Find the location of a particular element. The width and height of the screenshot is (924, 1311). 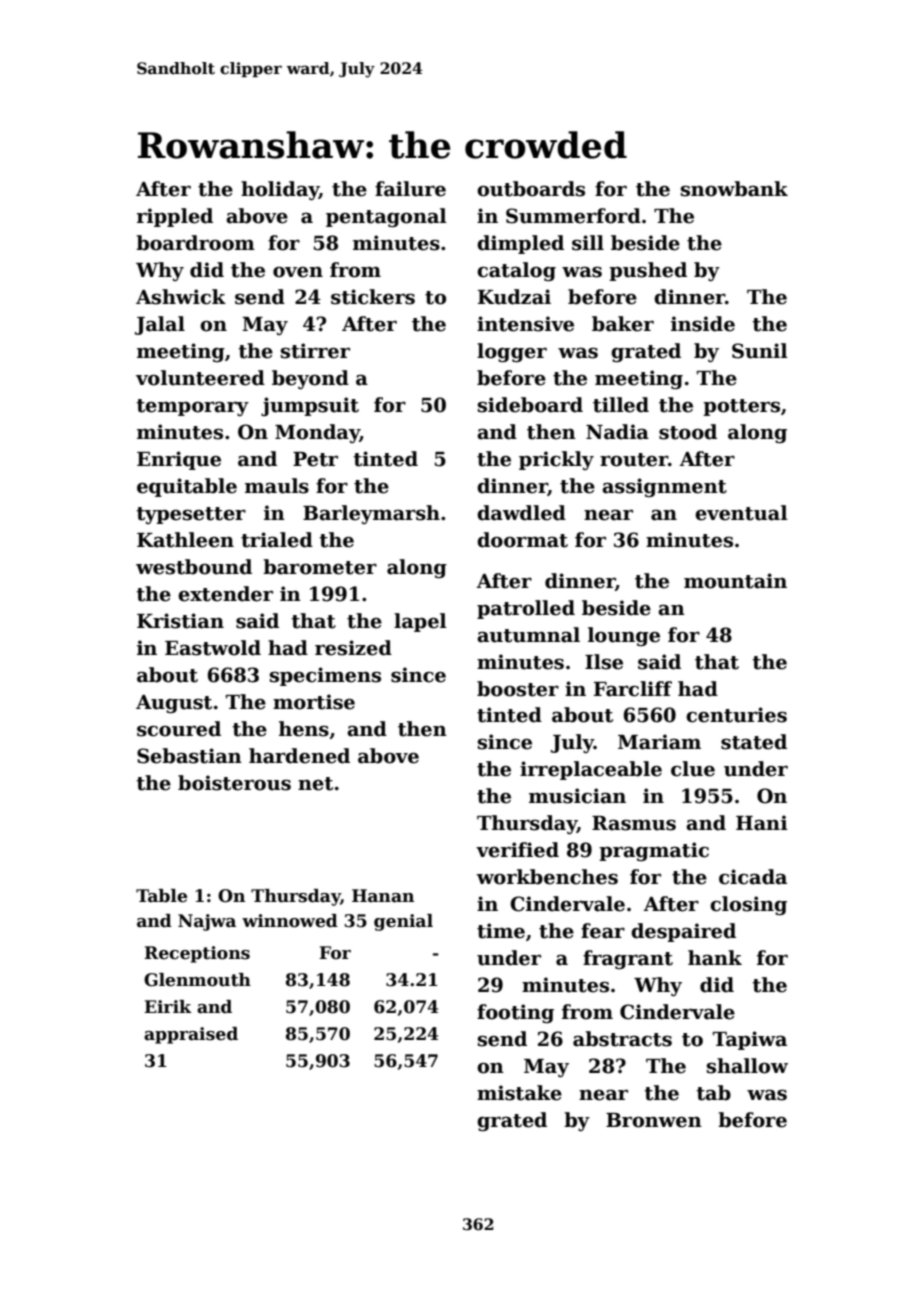

inside is located at coordinates (703, 324).
